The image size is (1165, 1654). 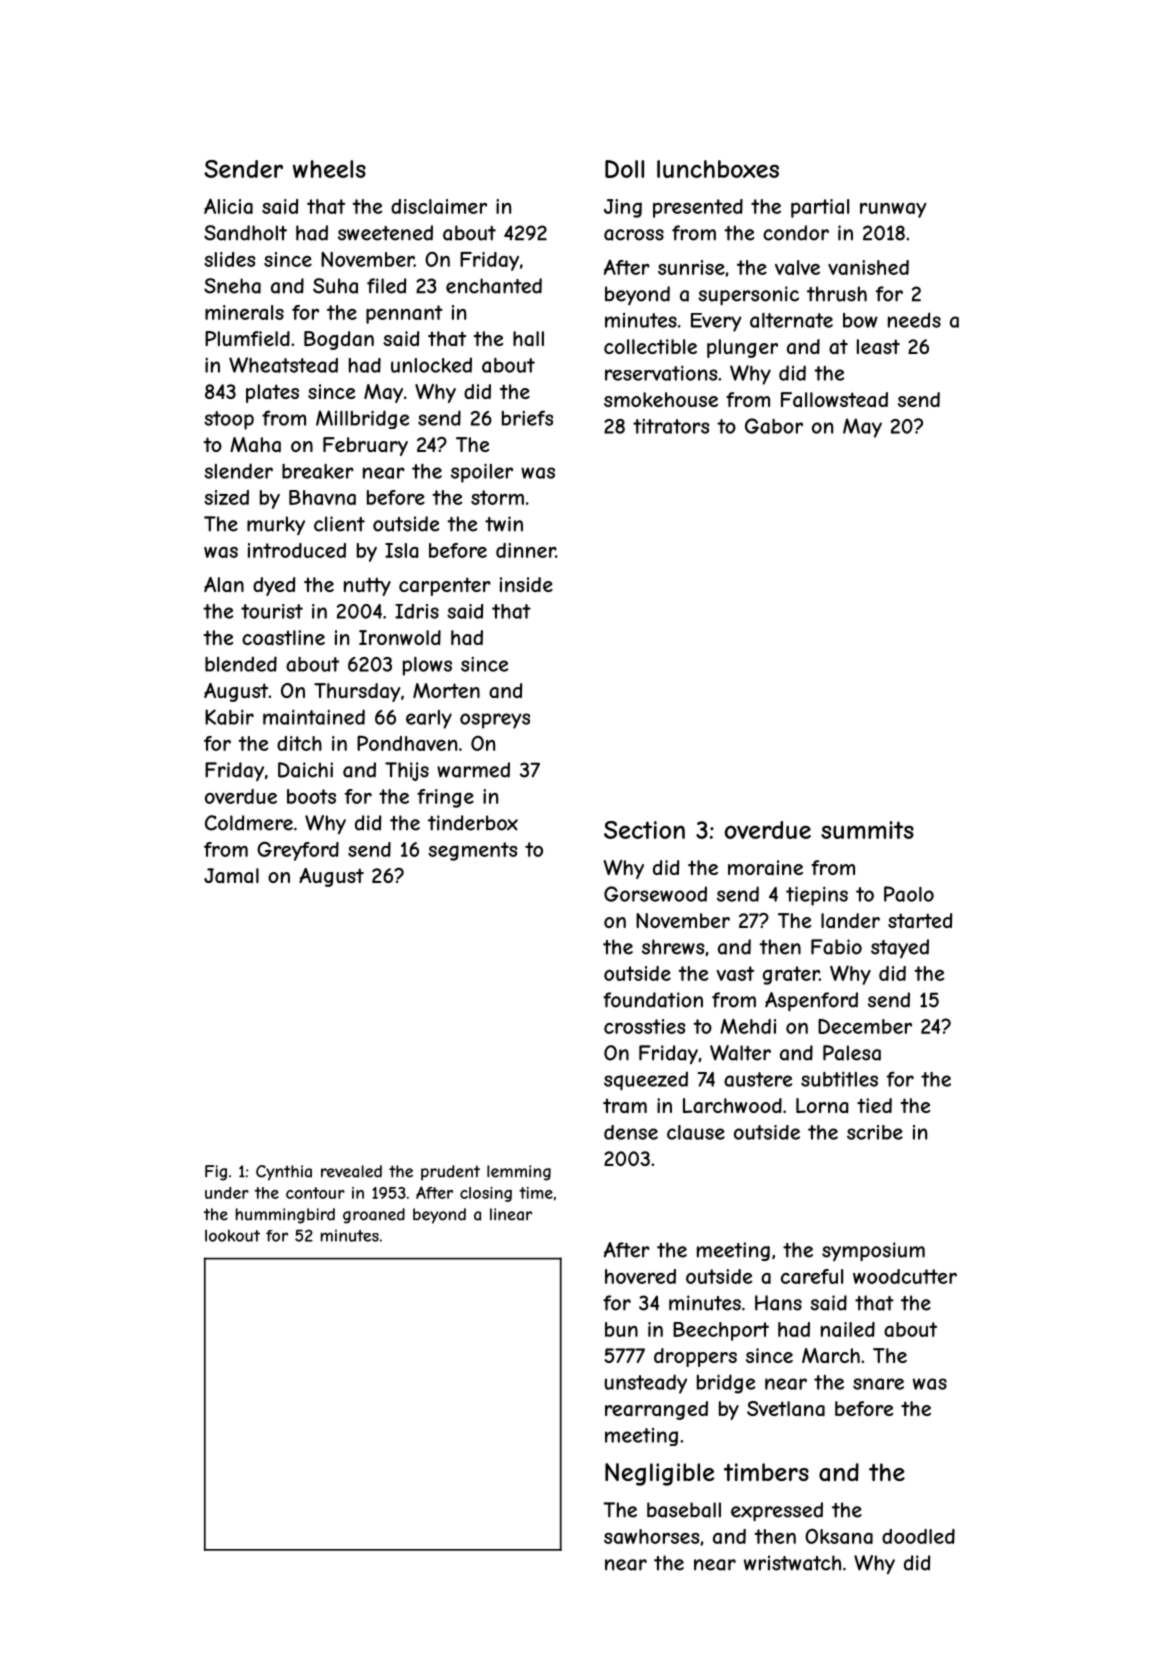 I want to click on lunchboxes, so click(x=718, y=169).
